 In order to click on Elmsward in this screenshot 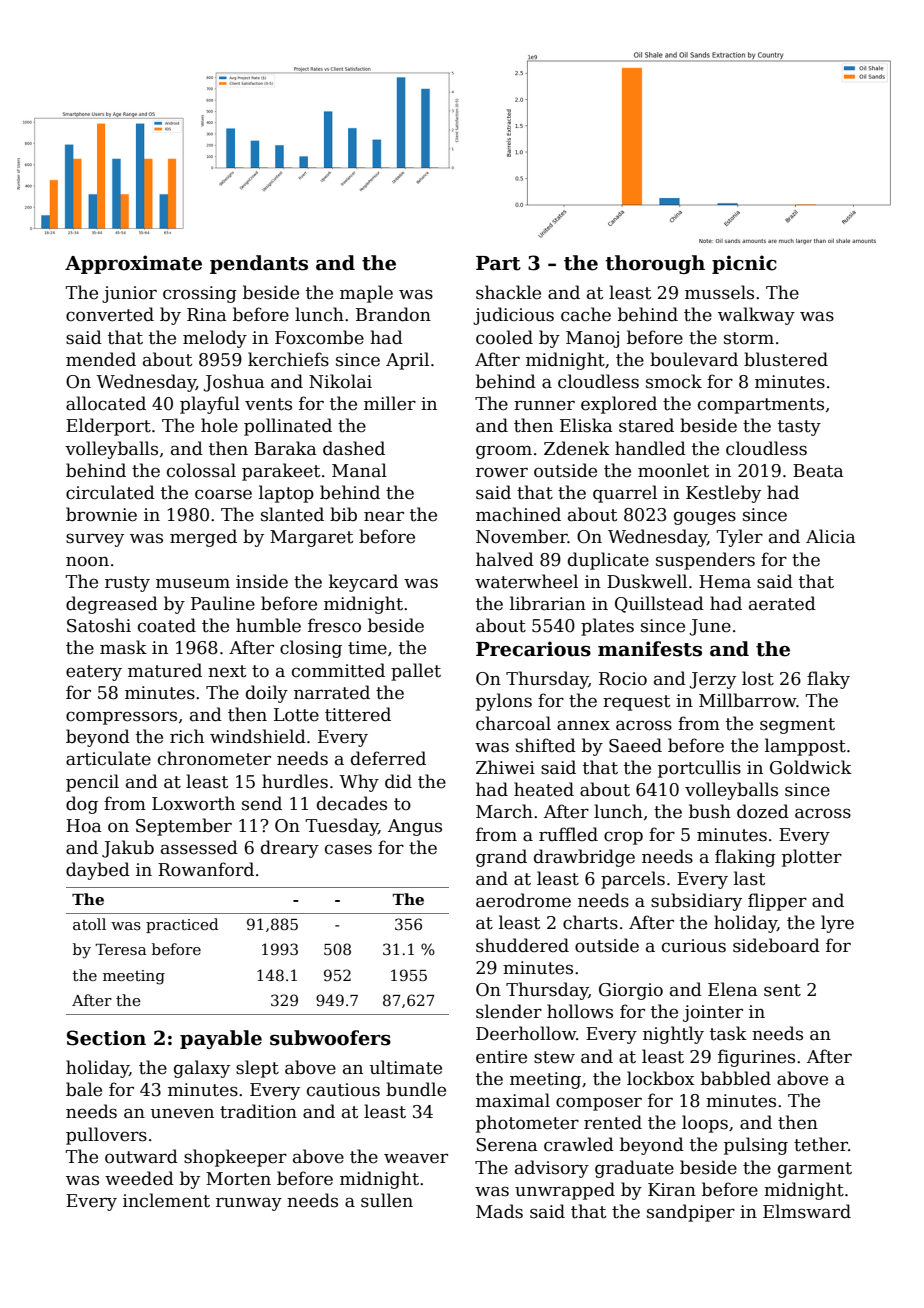, I will do `click(807, 1211)`.
